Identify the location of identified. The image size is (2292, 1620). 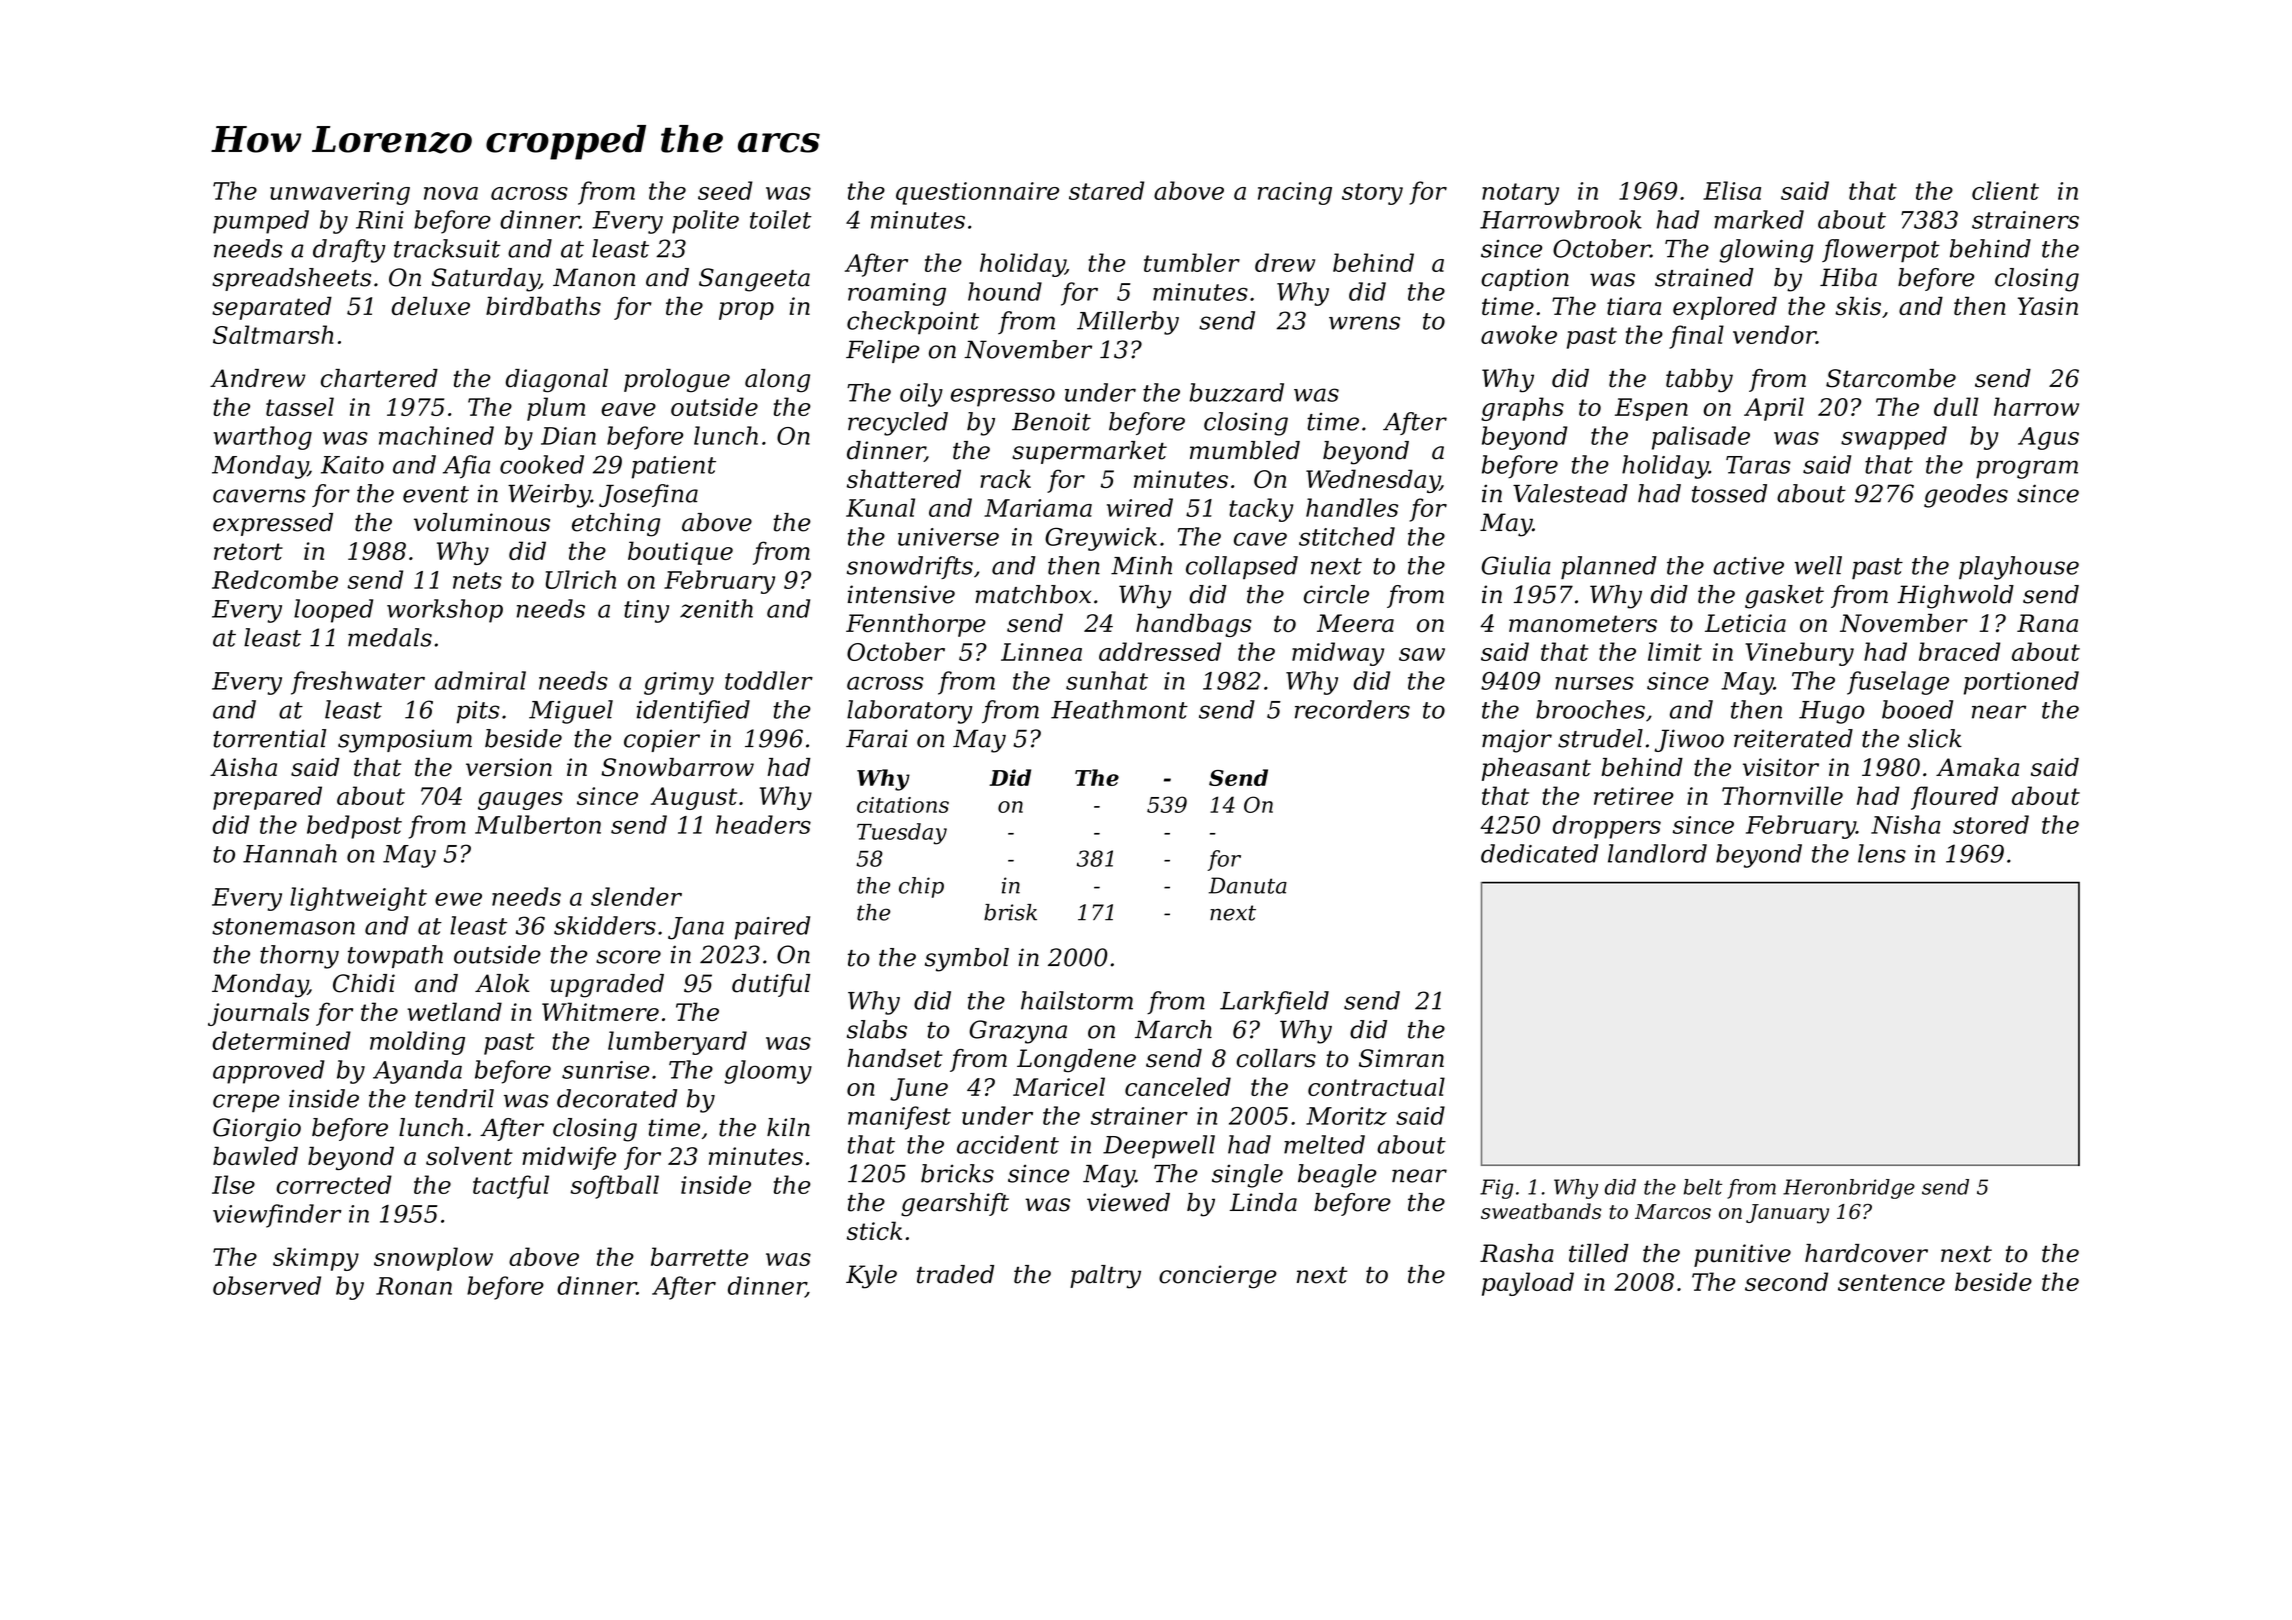
(693, 711).
